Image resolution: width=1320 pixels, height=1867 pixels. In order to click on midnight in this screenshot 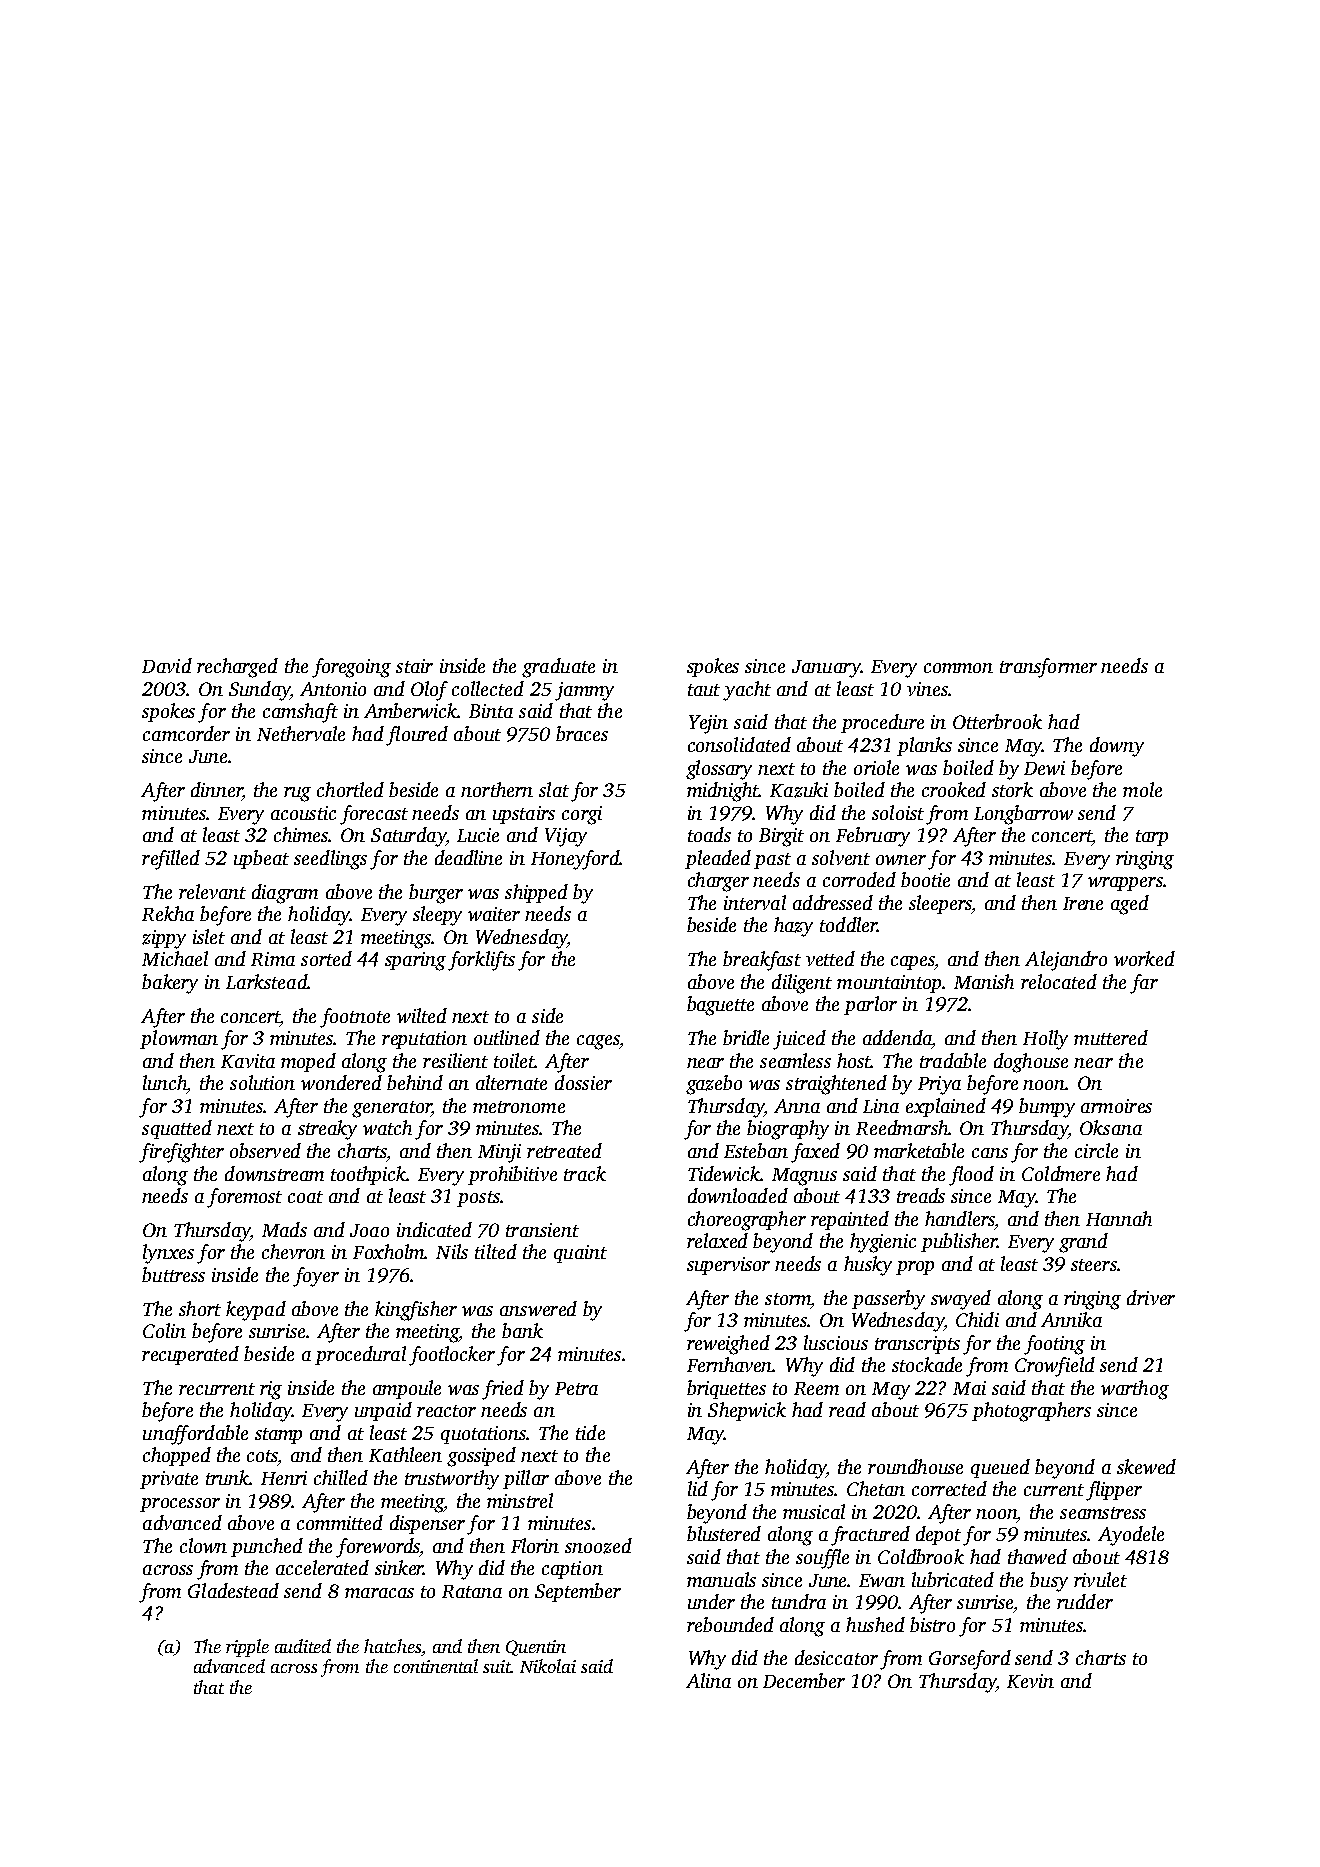, I will do `click(723, 792)`.
